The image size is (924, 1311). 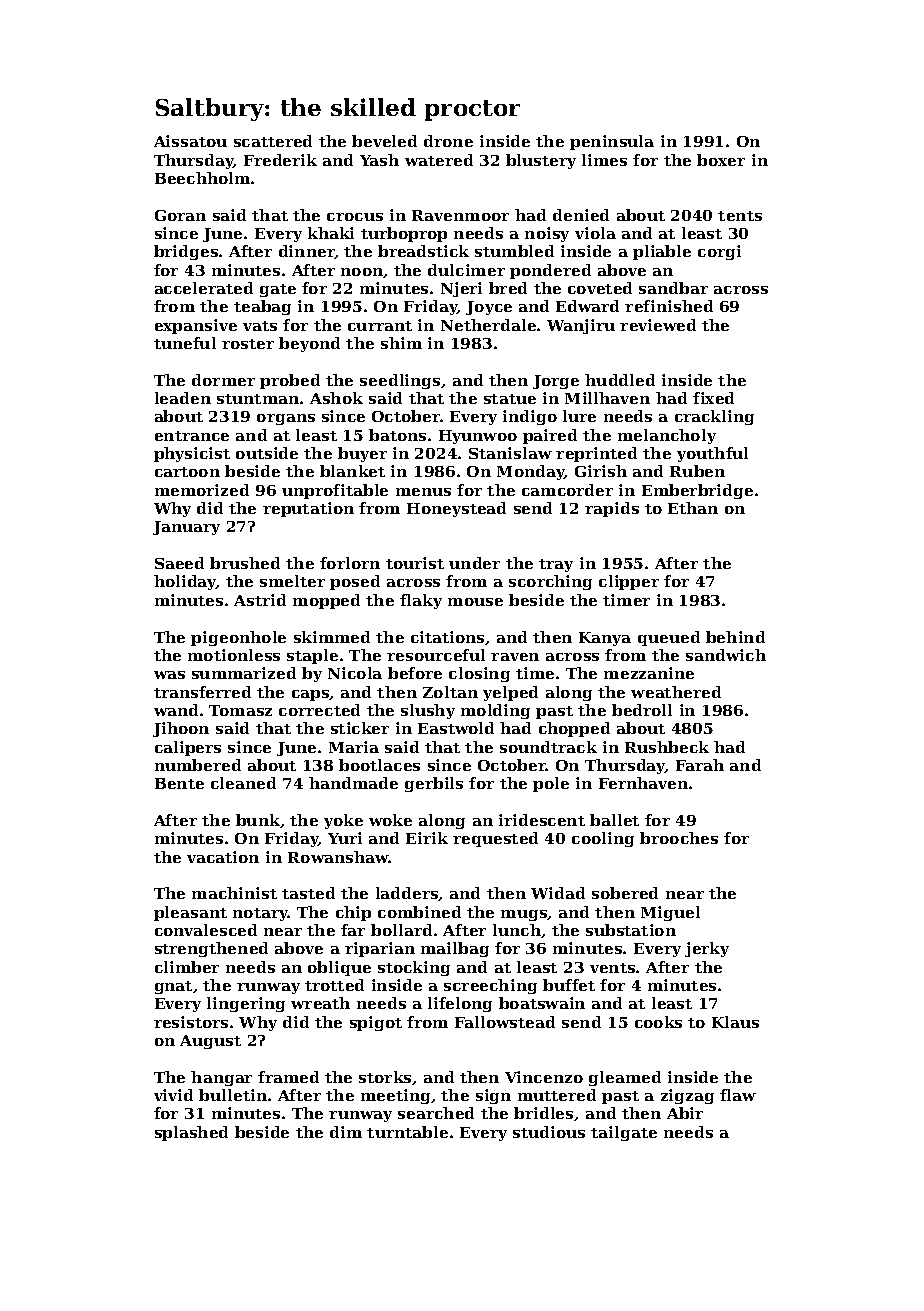 I want to click on blustery, so click(x=541, y=161).
